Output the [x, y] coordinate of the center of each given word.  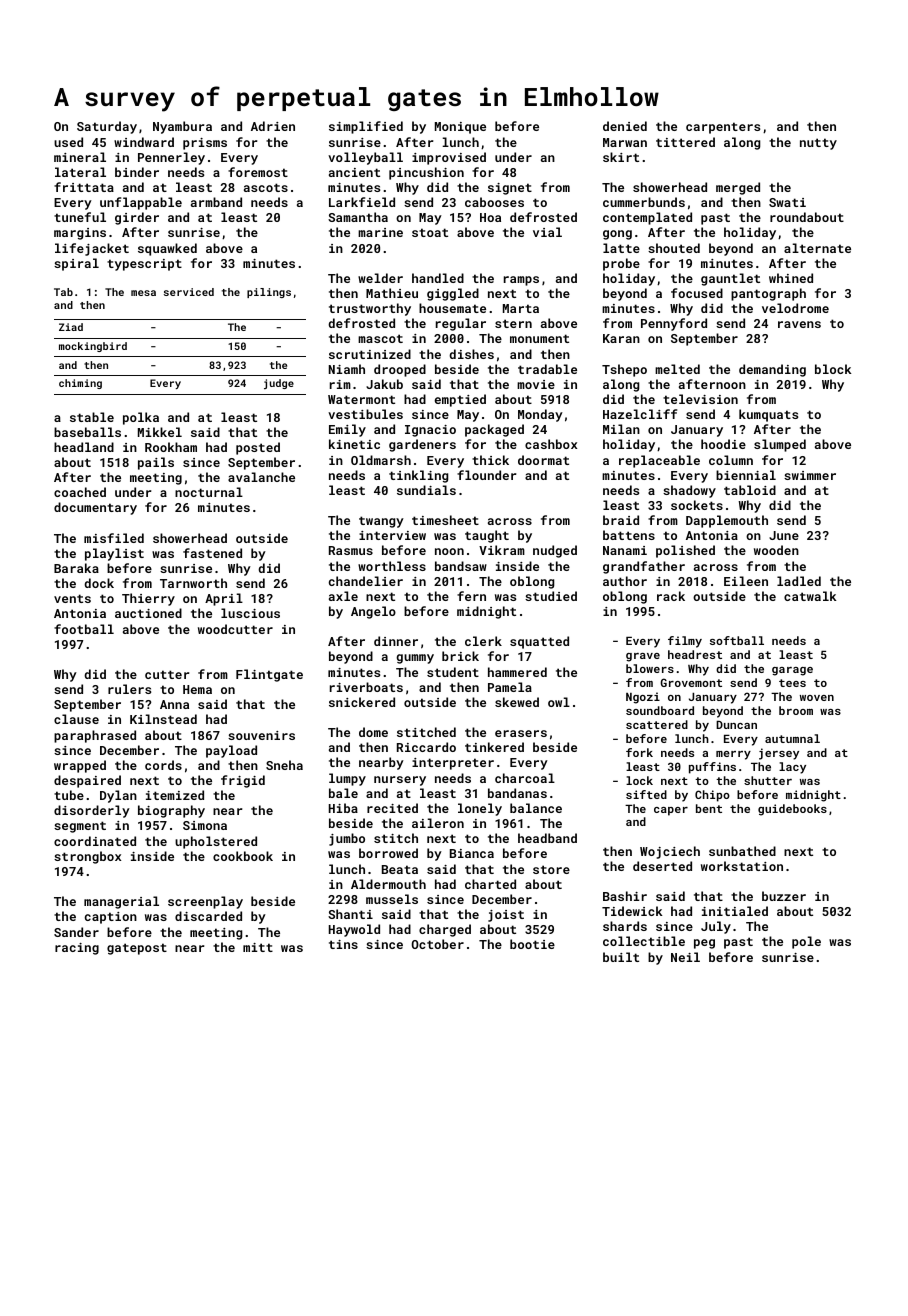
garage [792, 671]
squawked [167, 249]
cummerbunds [644, 202]
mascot [380, 338]
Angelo [373, 612]
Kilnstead [163, 719]
